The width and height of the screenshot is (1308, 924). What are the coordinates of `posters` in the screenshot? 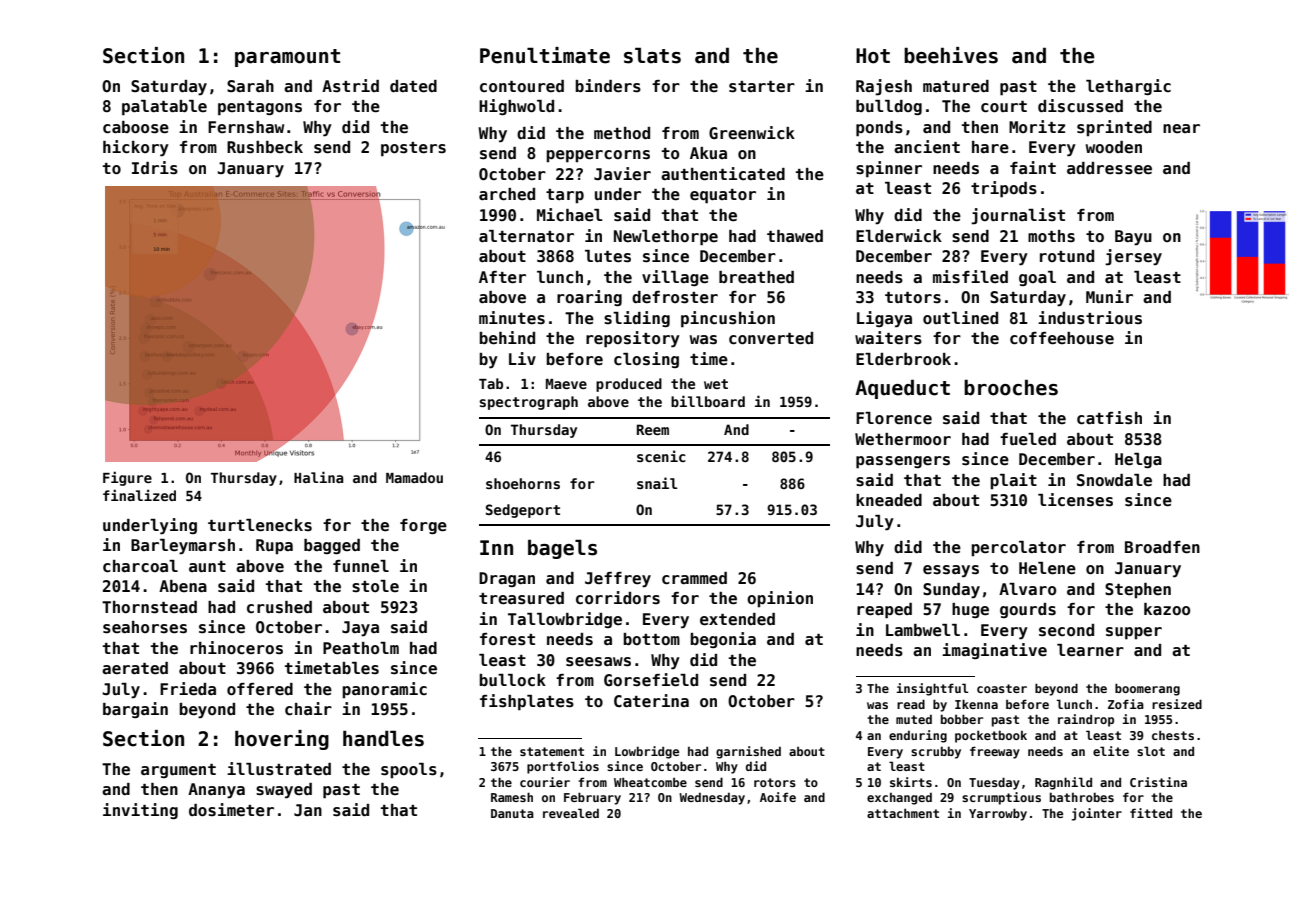 It's located at (413, 149).
